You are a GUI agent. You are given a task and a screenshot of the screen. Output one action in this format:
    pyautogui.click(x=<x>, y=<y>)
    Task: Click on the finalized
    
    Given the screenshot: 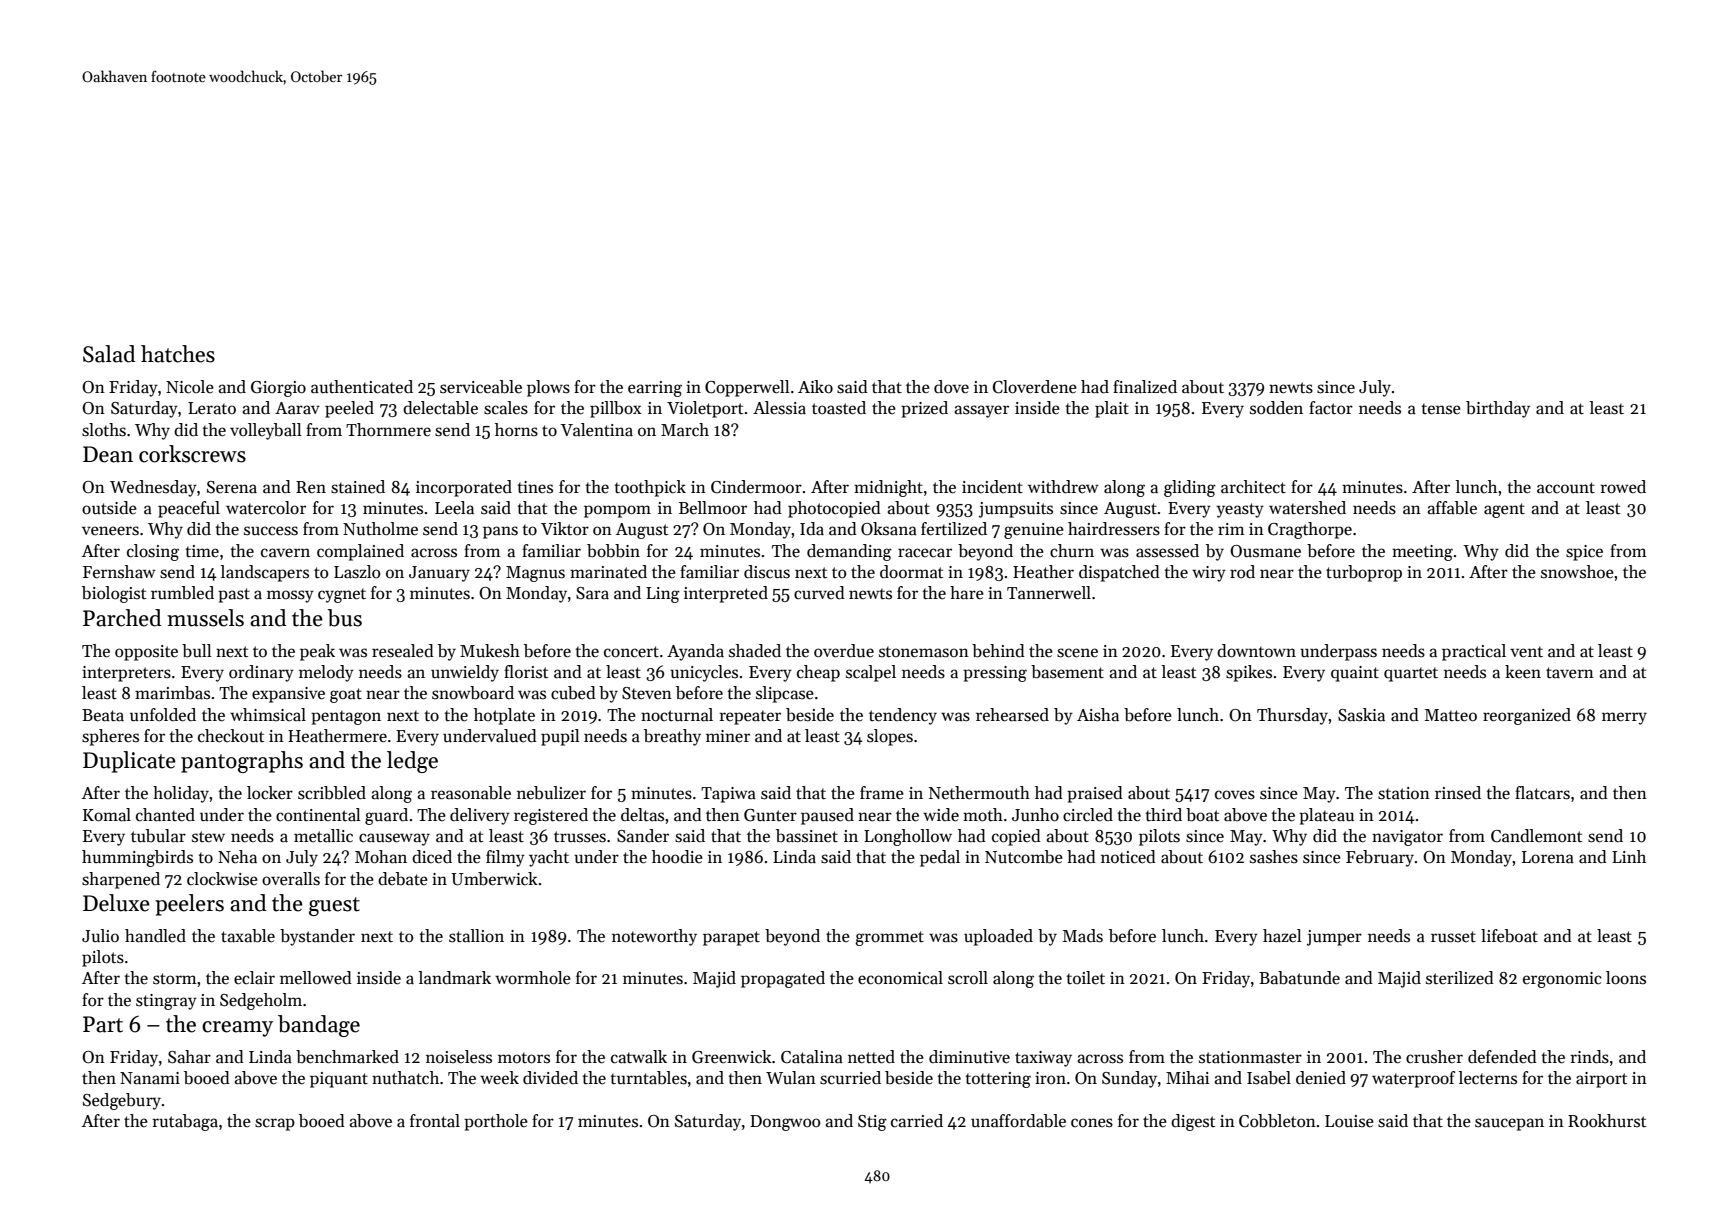 What is the action you would take?
    pyautogui.click(x=1145, y=387)
